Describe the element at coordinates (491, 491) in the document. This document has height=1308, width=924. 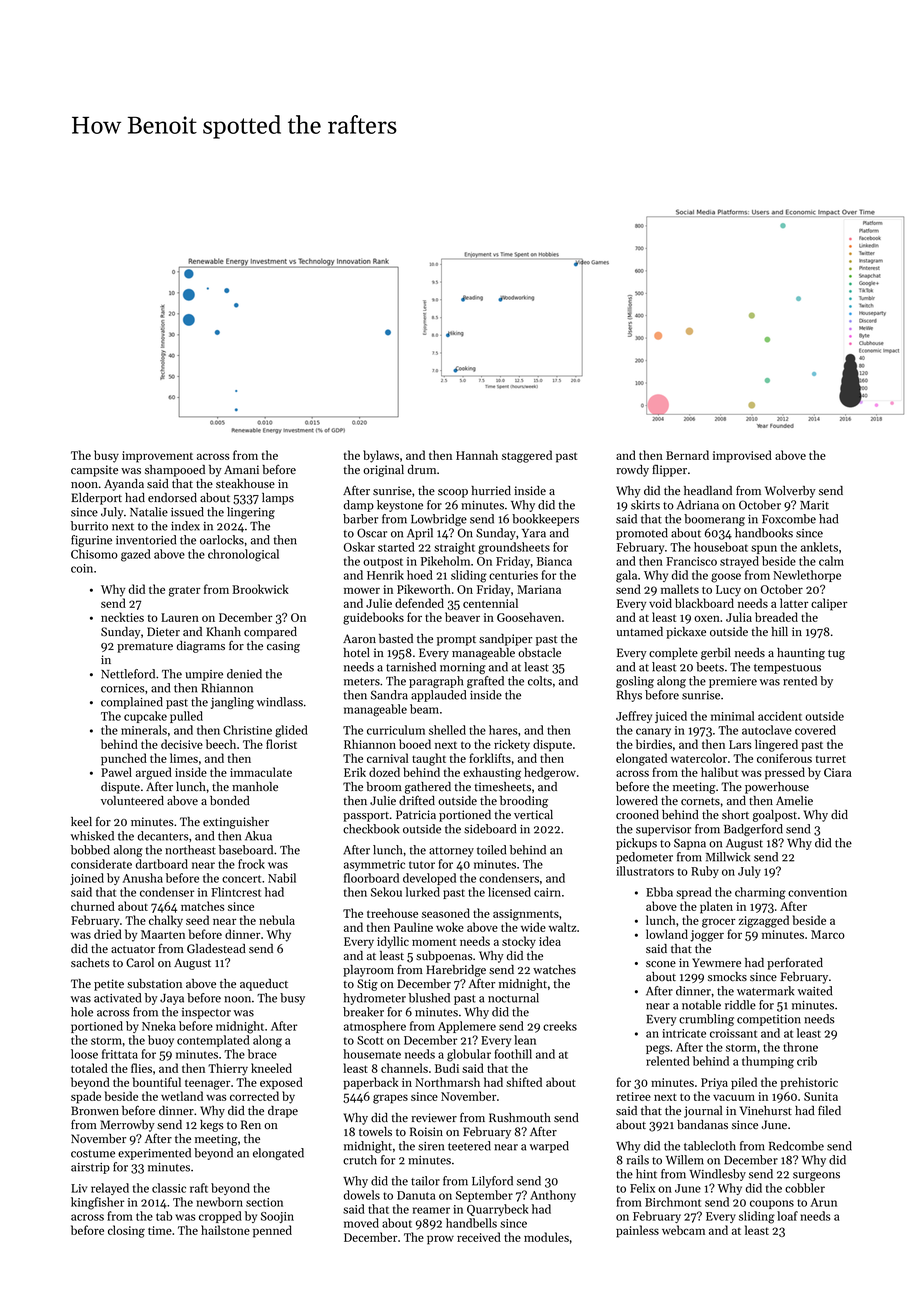
I see `hurried` at that location.
